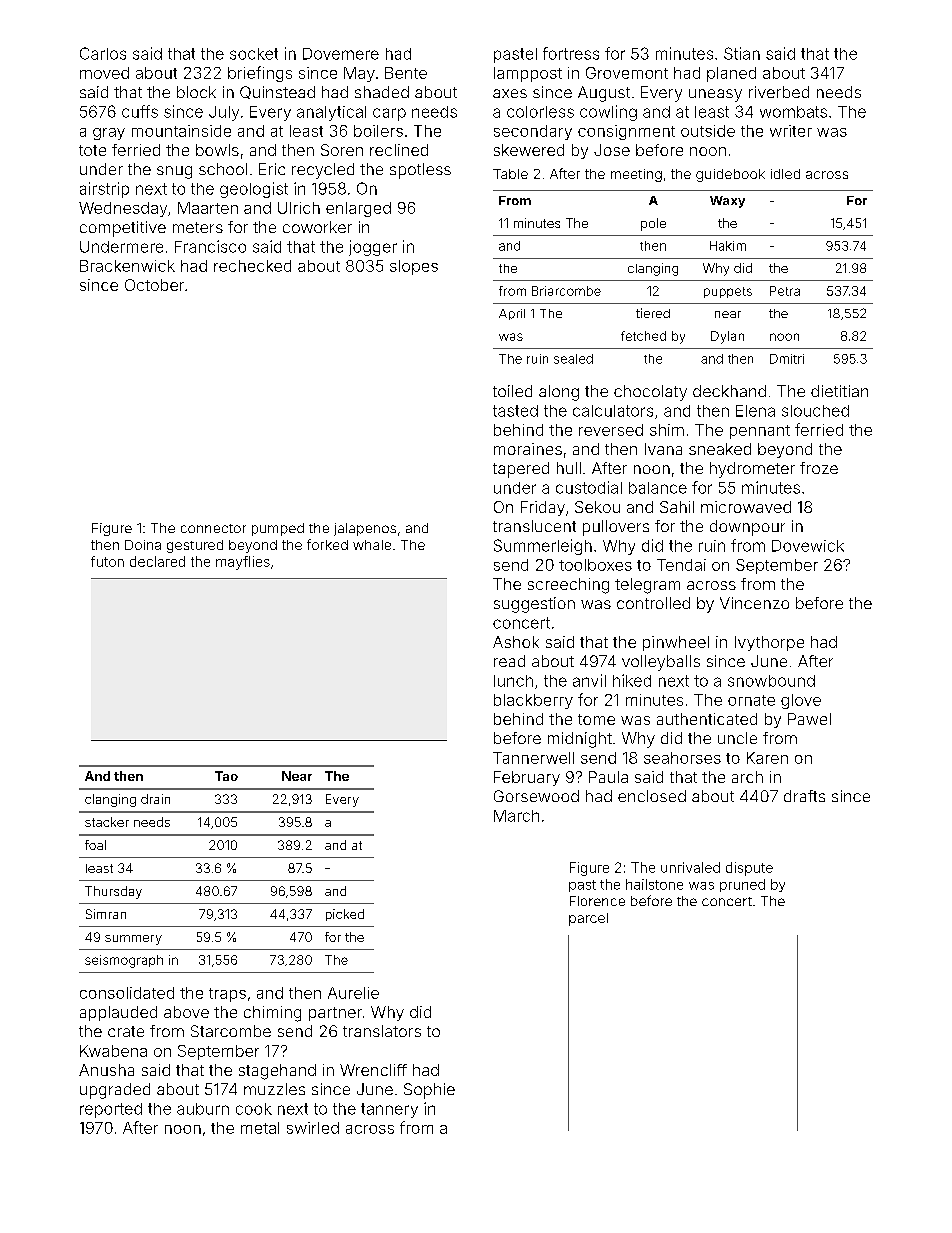 The width and height of the page is (952, 1233). Describe the element at coordinates (92, 150) in the page. I see `tote` at that location.
